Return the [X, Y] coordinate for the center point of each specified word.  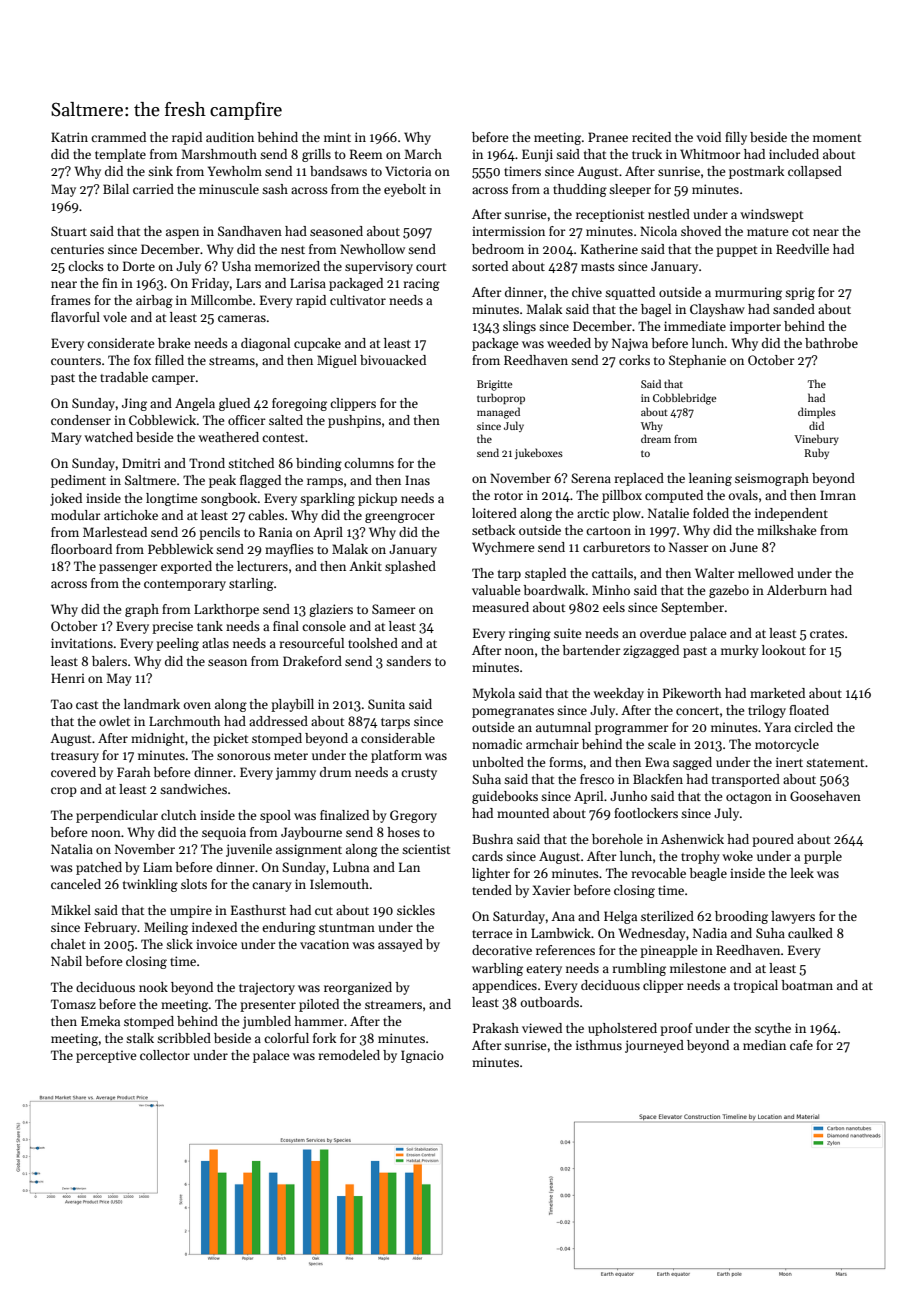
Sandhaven [250, 231]
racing [421, 284]
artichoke [131, 515]
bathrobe [831, 343]
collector [165, 1055]
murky [740, 651]
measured [500, 607]
